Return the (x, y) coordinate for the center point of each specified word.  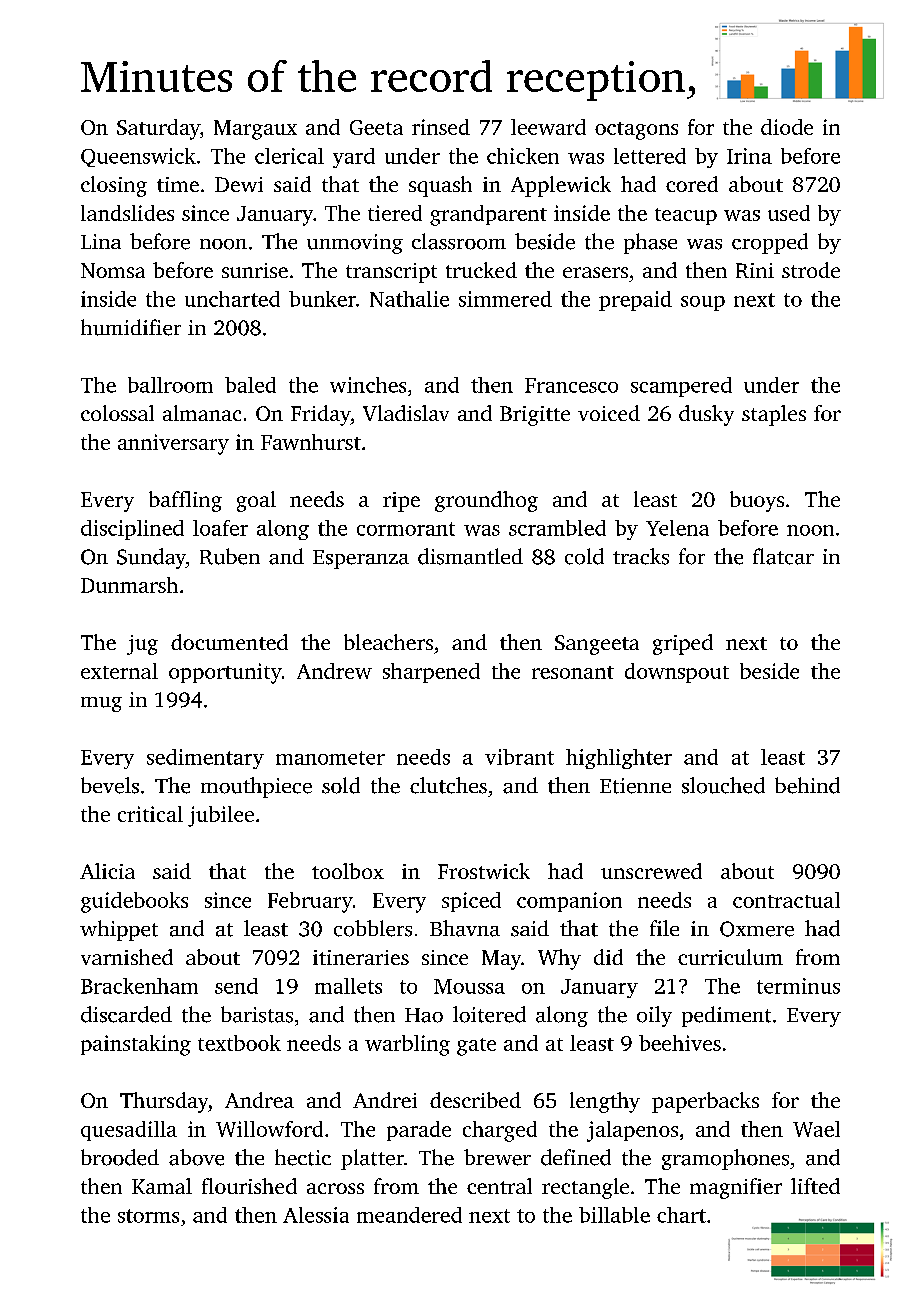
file (664, 928)
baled (250, 385)
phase (650, 243)
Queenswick (138, 157)
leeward (548, 127)
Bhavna (465, 928)
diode (787, 127)
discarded (126, 1014)
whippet (119, 930)
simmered (505, 299)
